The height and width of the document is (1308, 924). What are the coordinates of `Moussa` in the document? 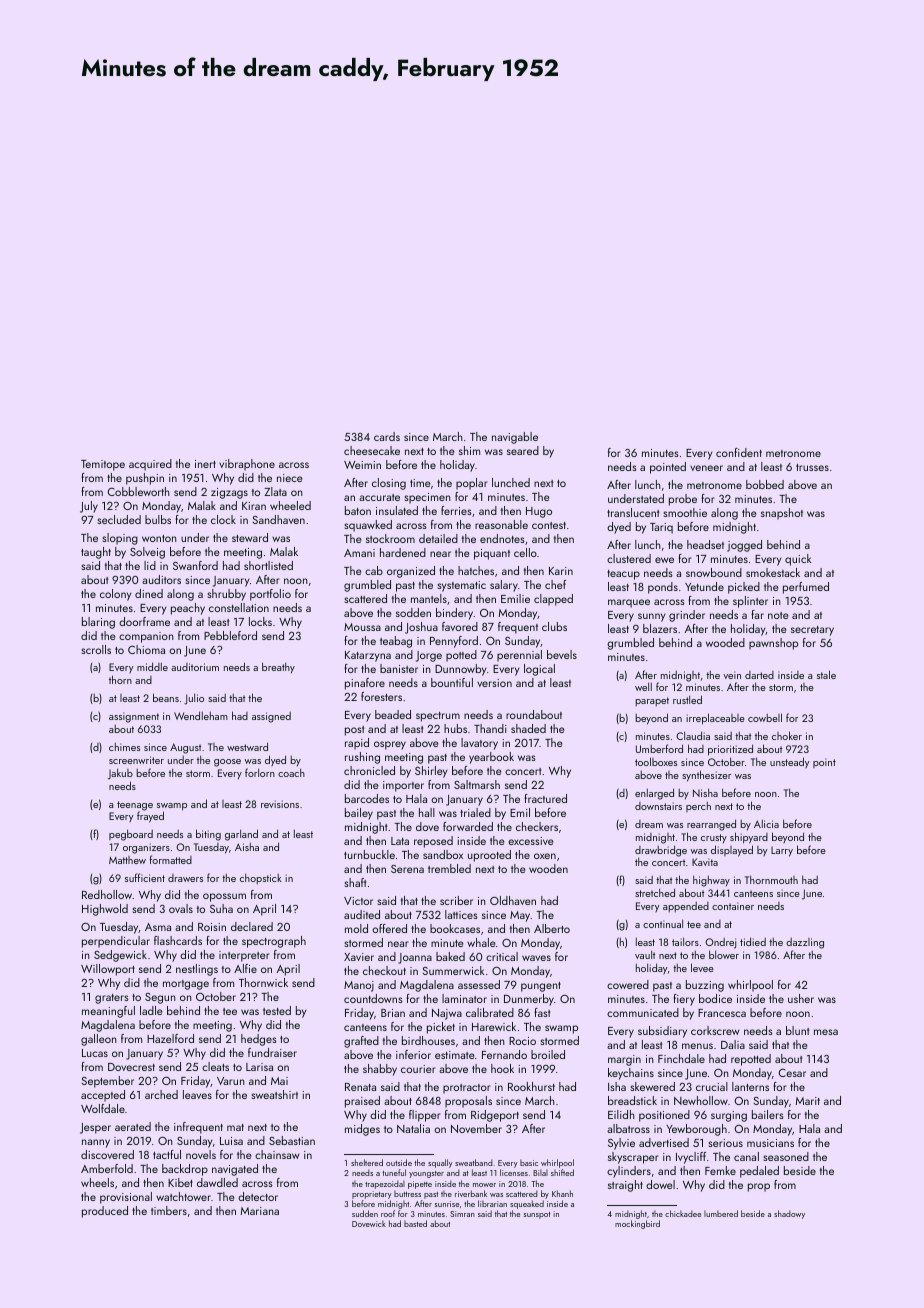 It's located at (362, 627).
